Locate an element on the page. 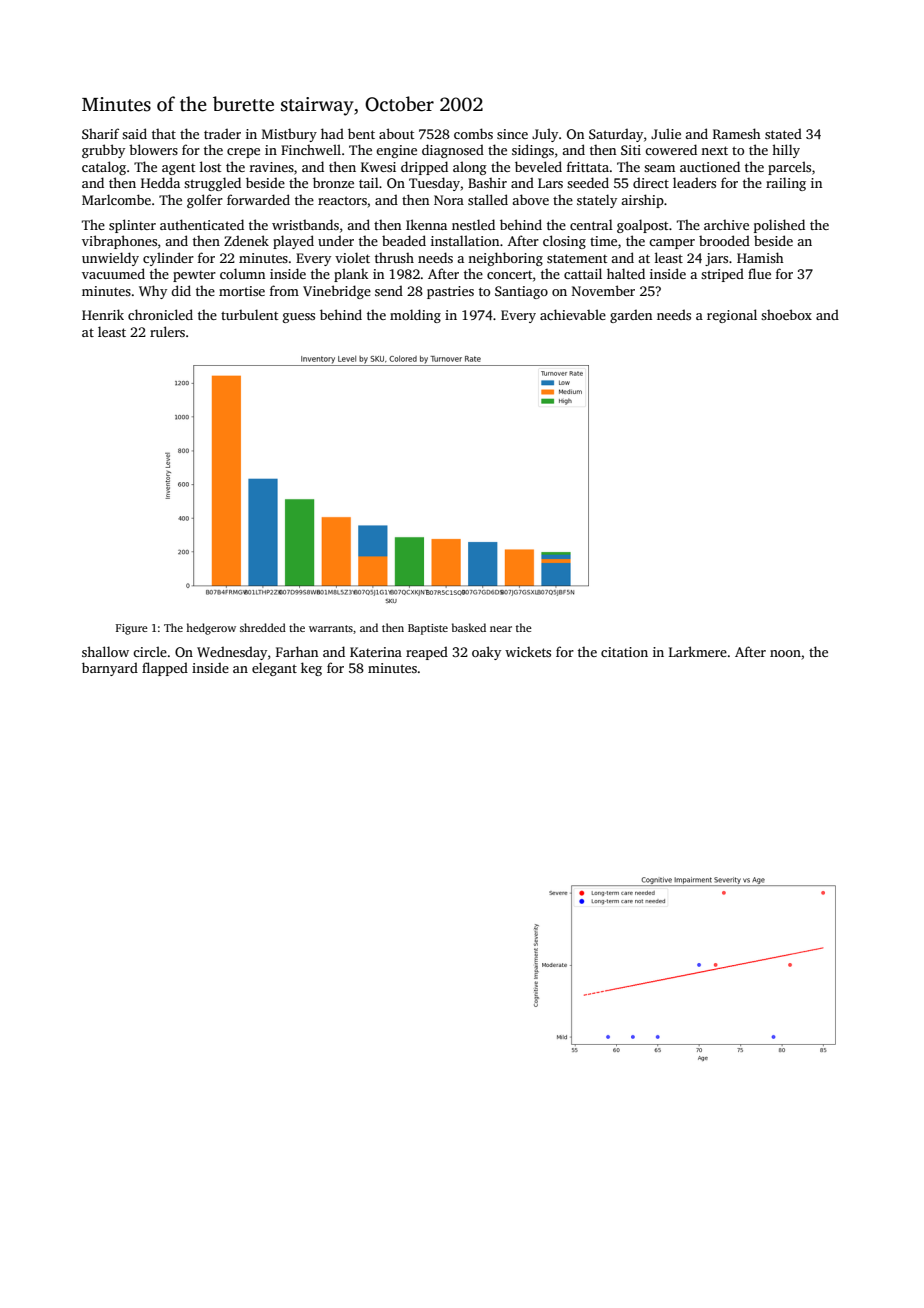 This document has height=1308, width=924. stated is located at coordinates (783, 133).
